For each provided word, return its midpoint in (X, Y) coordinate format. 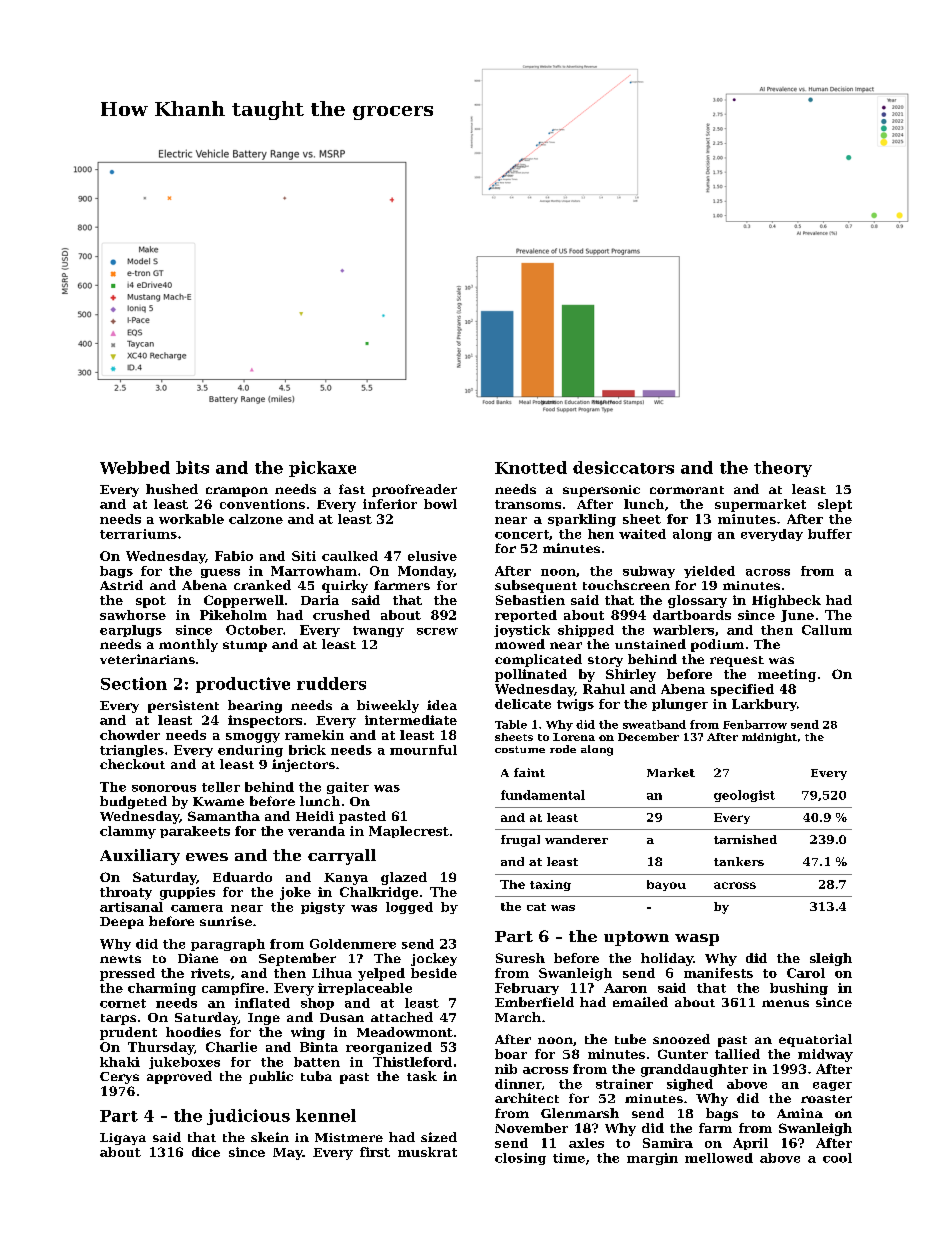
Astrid (121, 585)
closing (520, 1159)
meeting (787, 675)
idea (442, 705)
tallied (737, 1054)
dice (206, 1152)
